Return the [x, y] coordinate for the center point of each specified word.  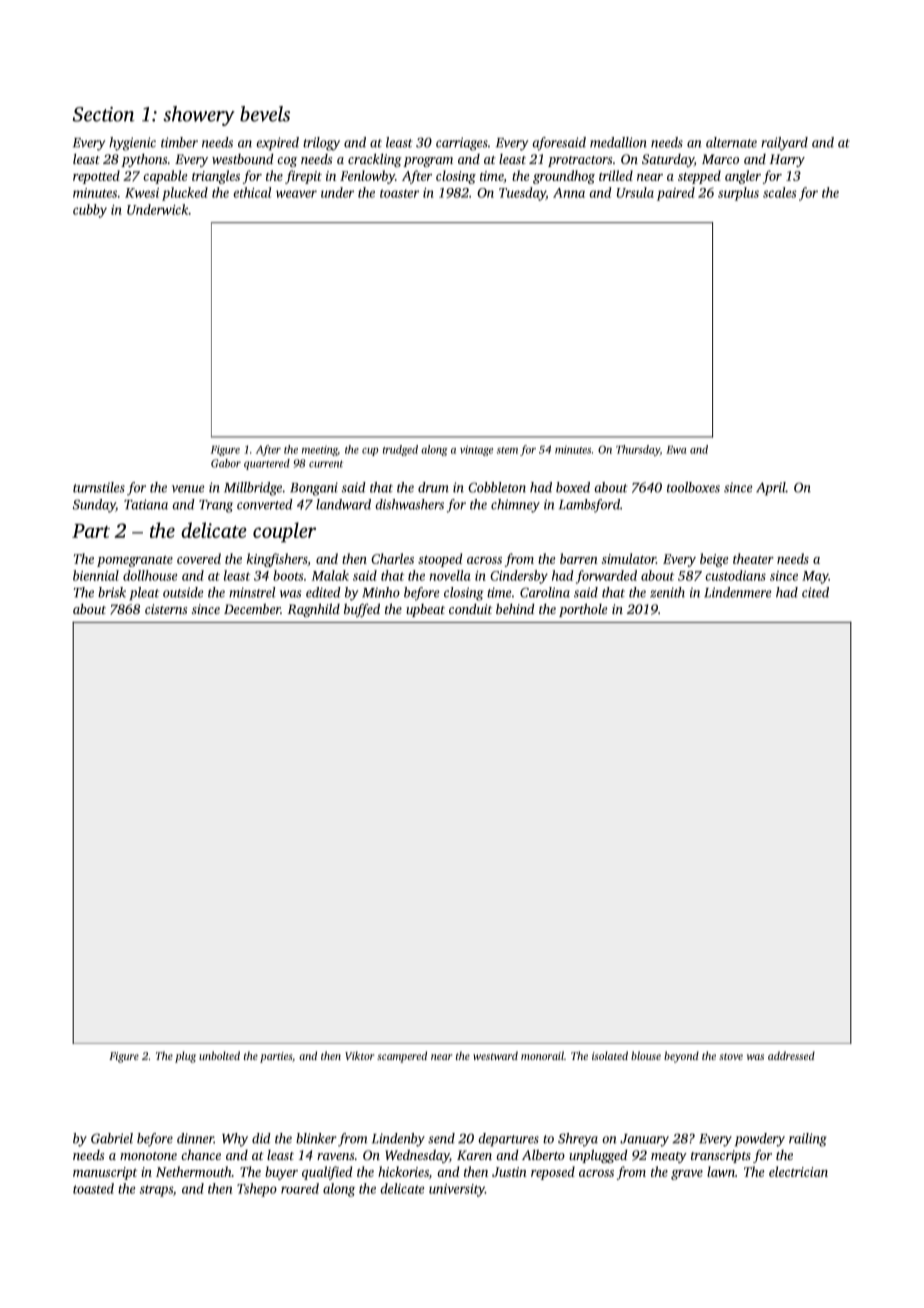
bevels [265, 114]
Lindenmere [737, 592]
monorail [542, 1055]
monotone [148, 1156]
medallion [618, 142]
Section [104, 114]
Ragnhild [313, 610]
